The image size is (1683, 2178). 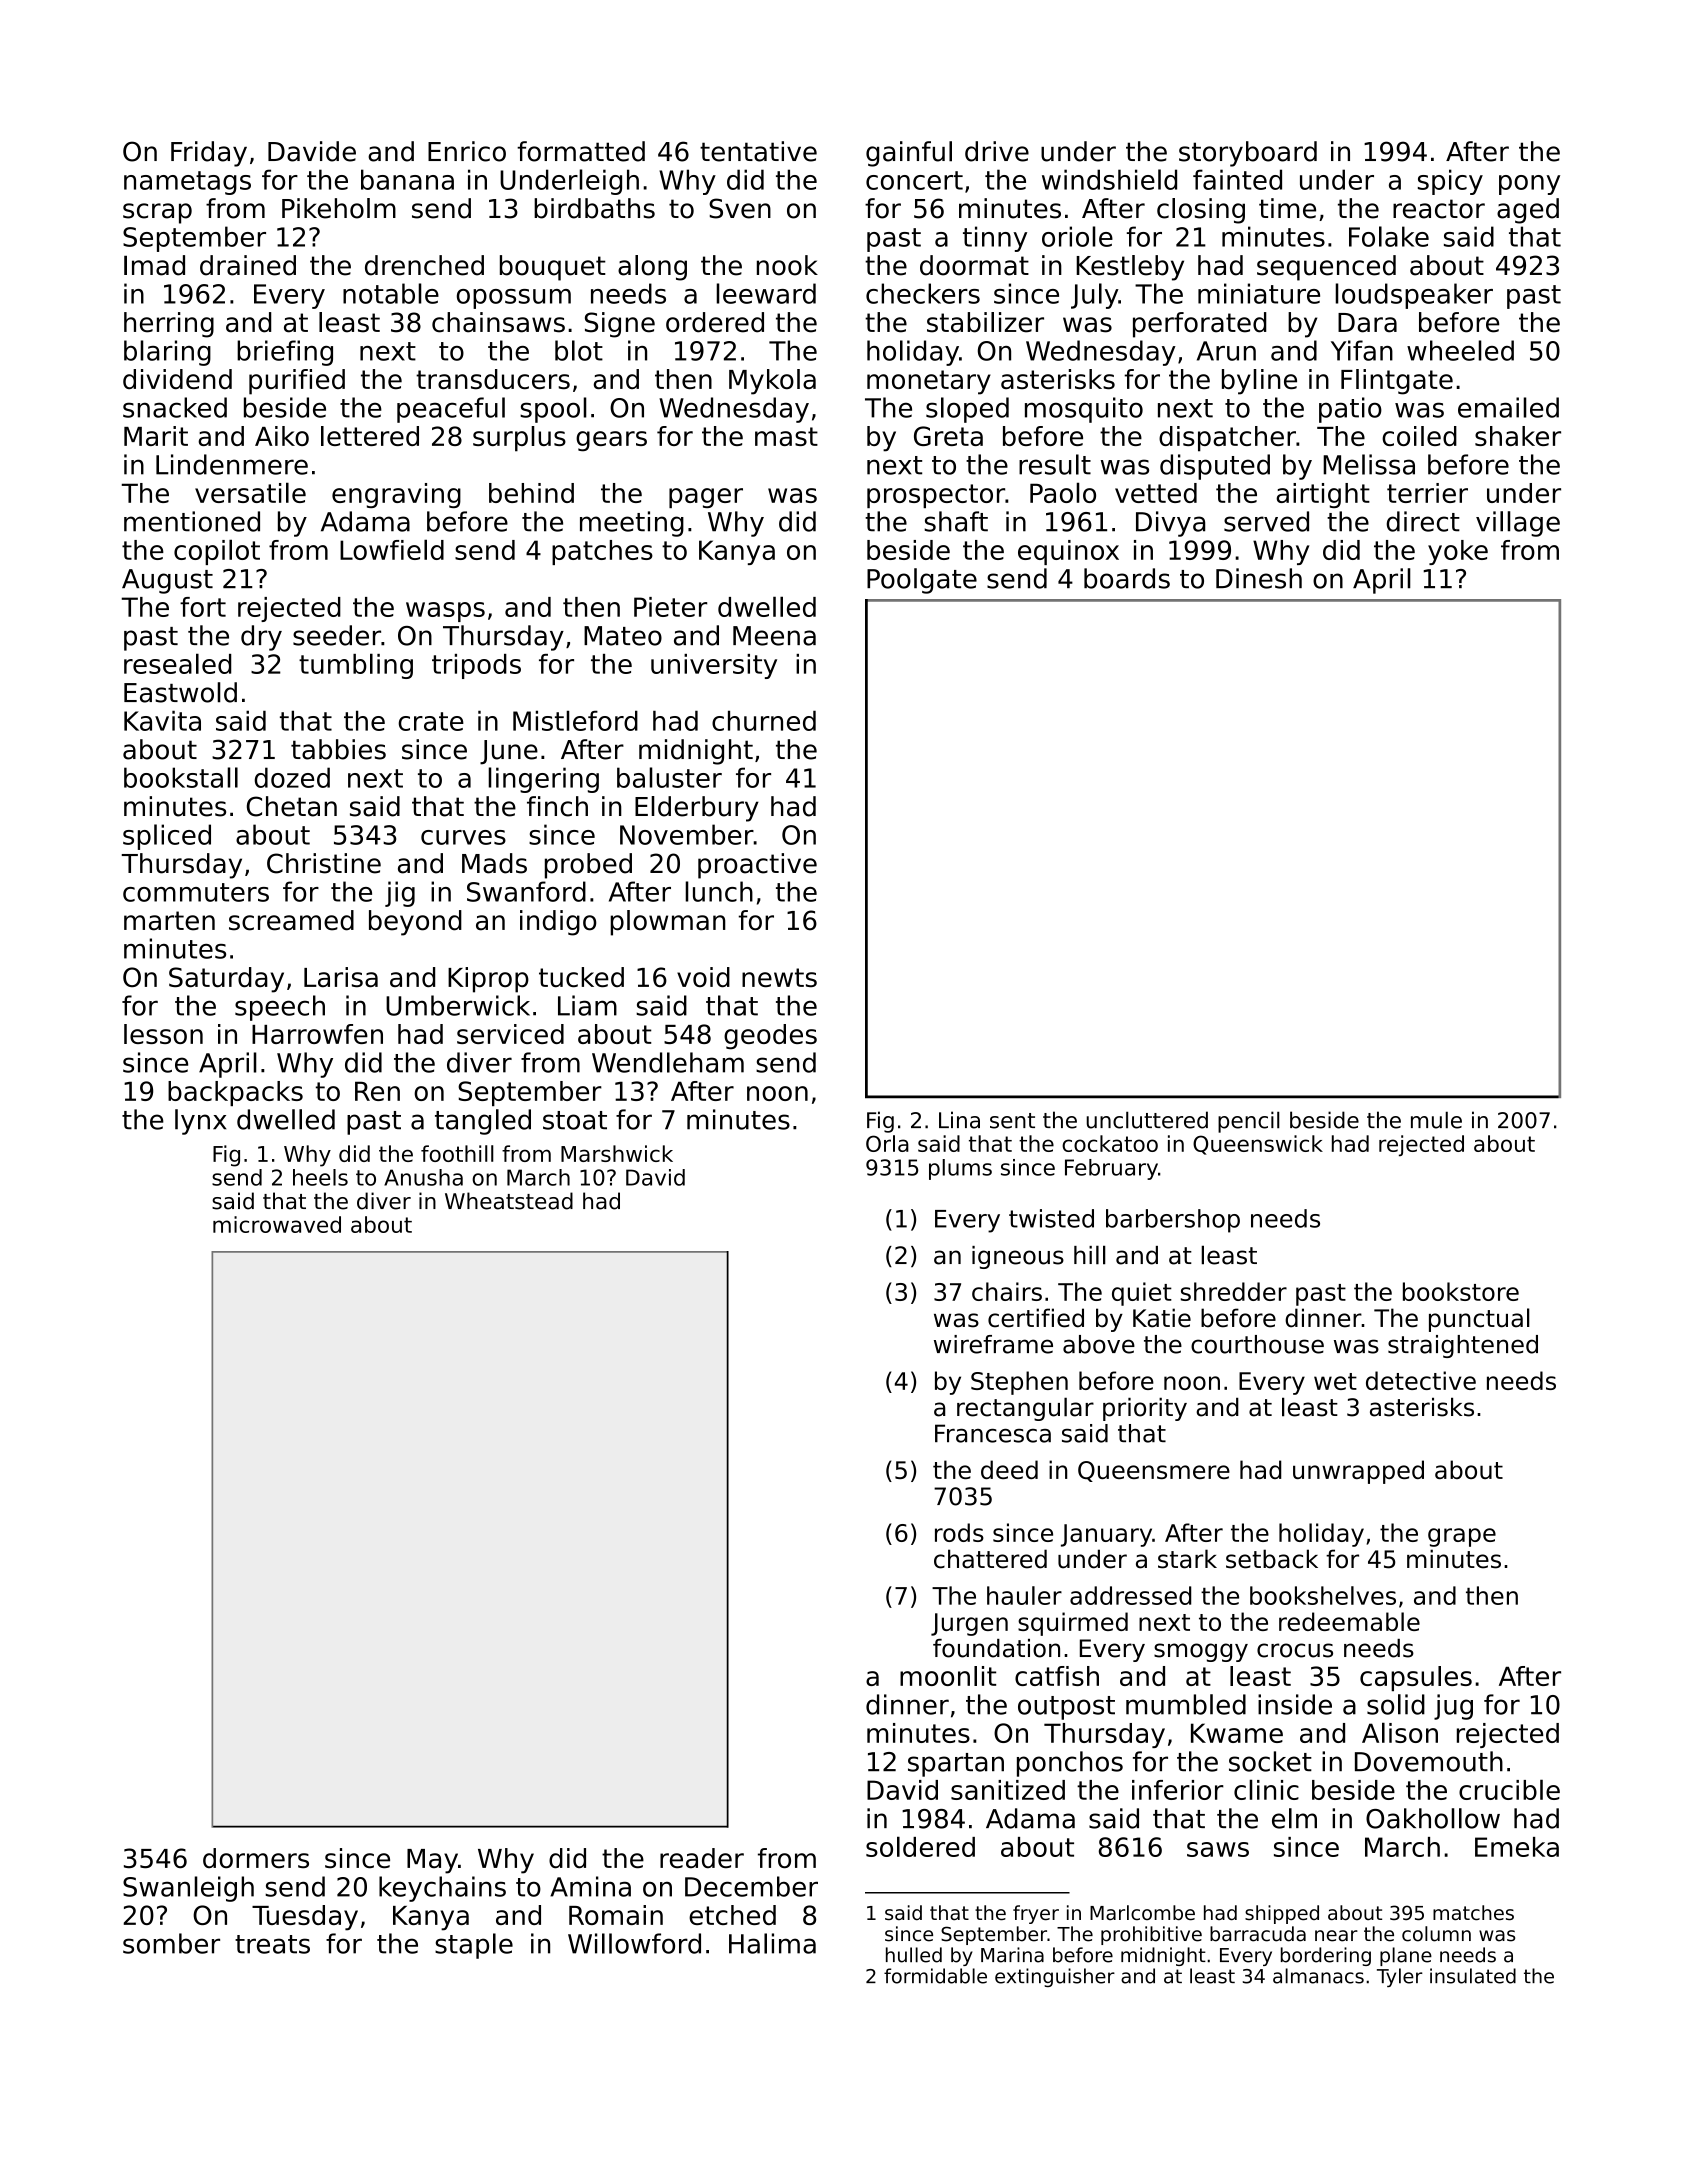 I want to click on birdbaths, so click(x=594, y=208).
